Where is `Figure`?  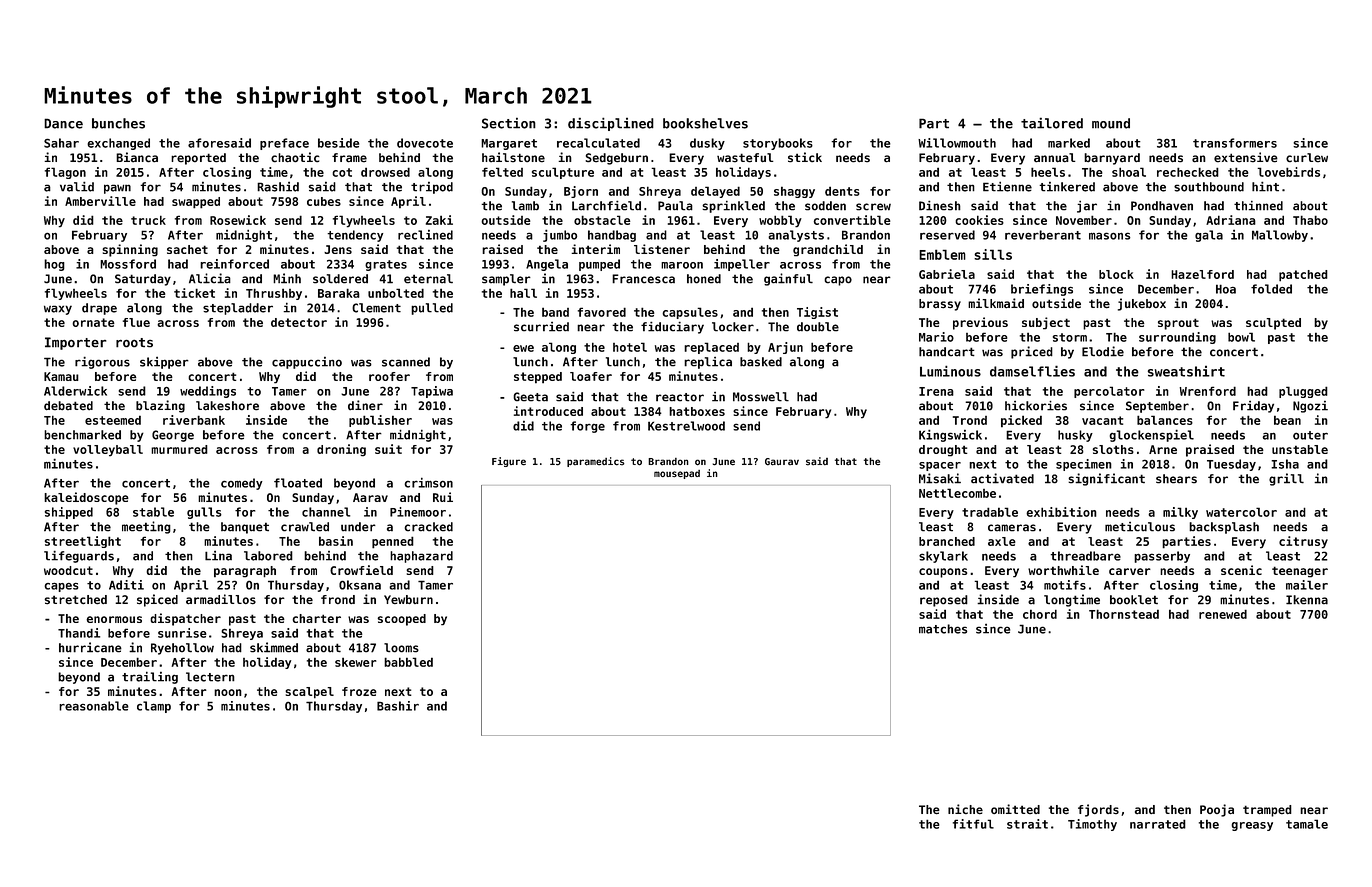 Figure is located at coordinates (509, 462).
